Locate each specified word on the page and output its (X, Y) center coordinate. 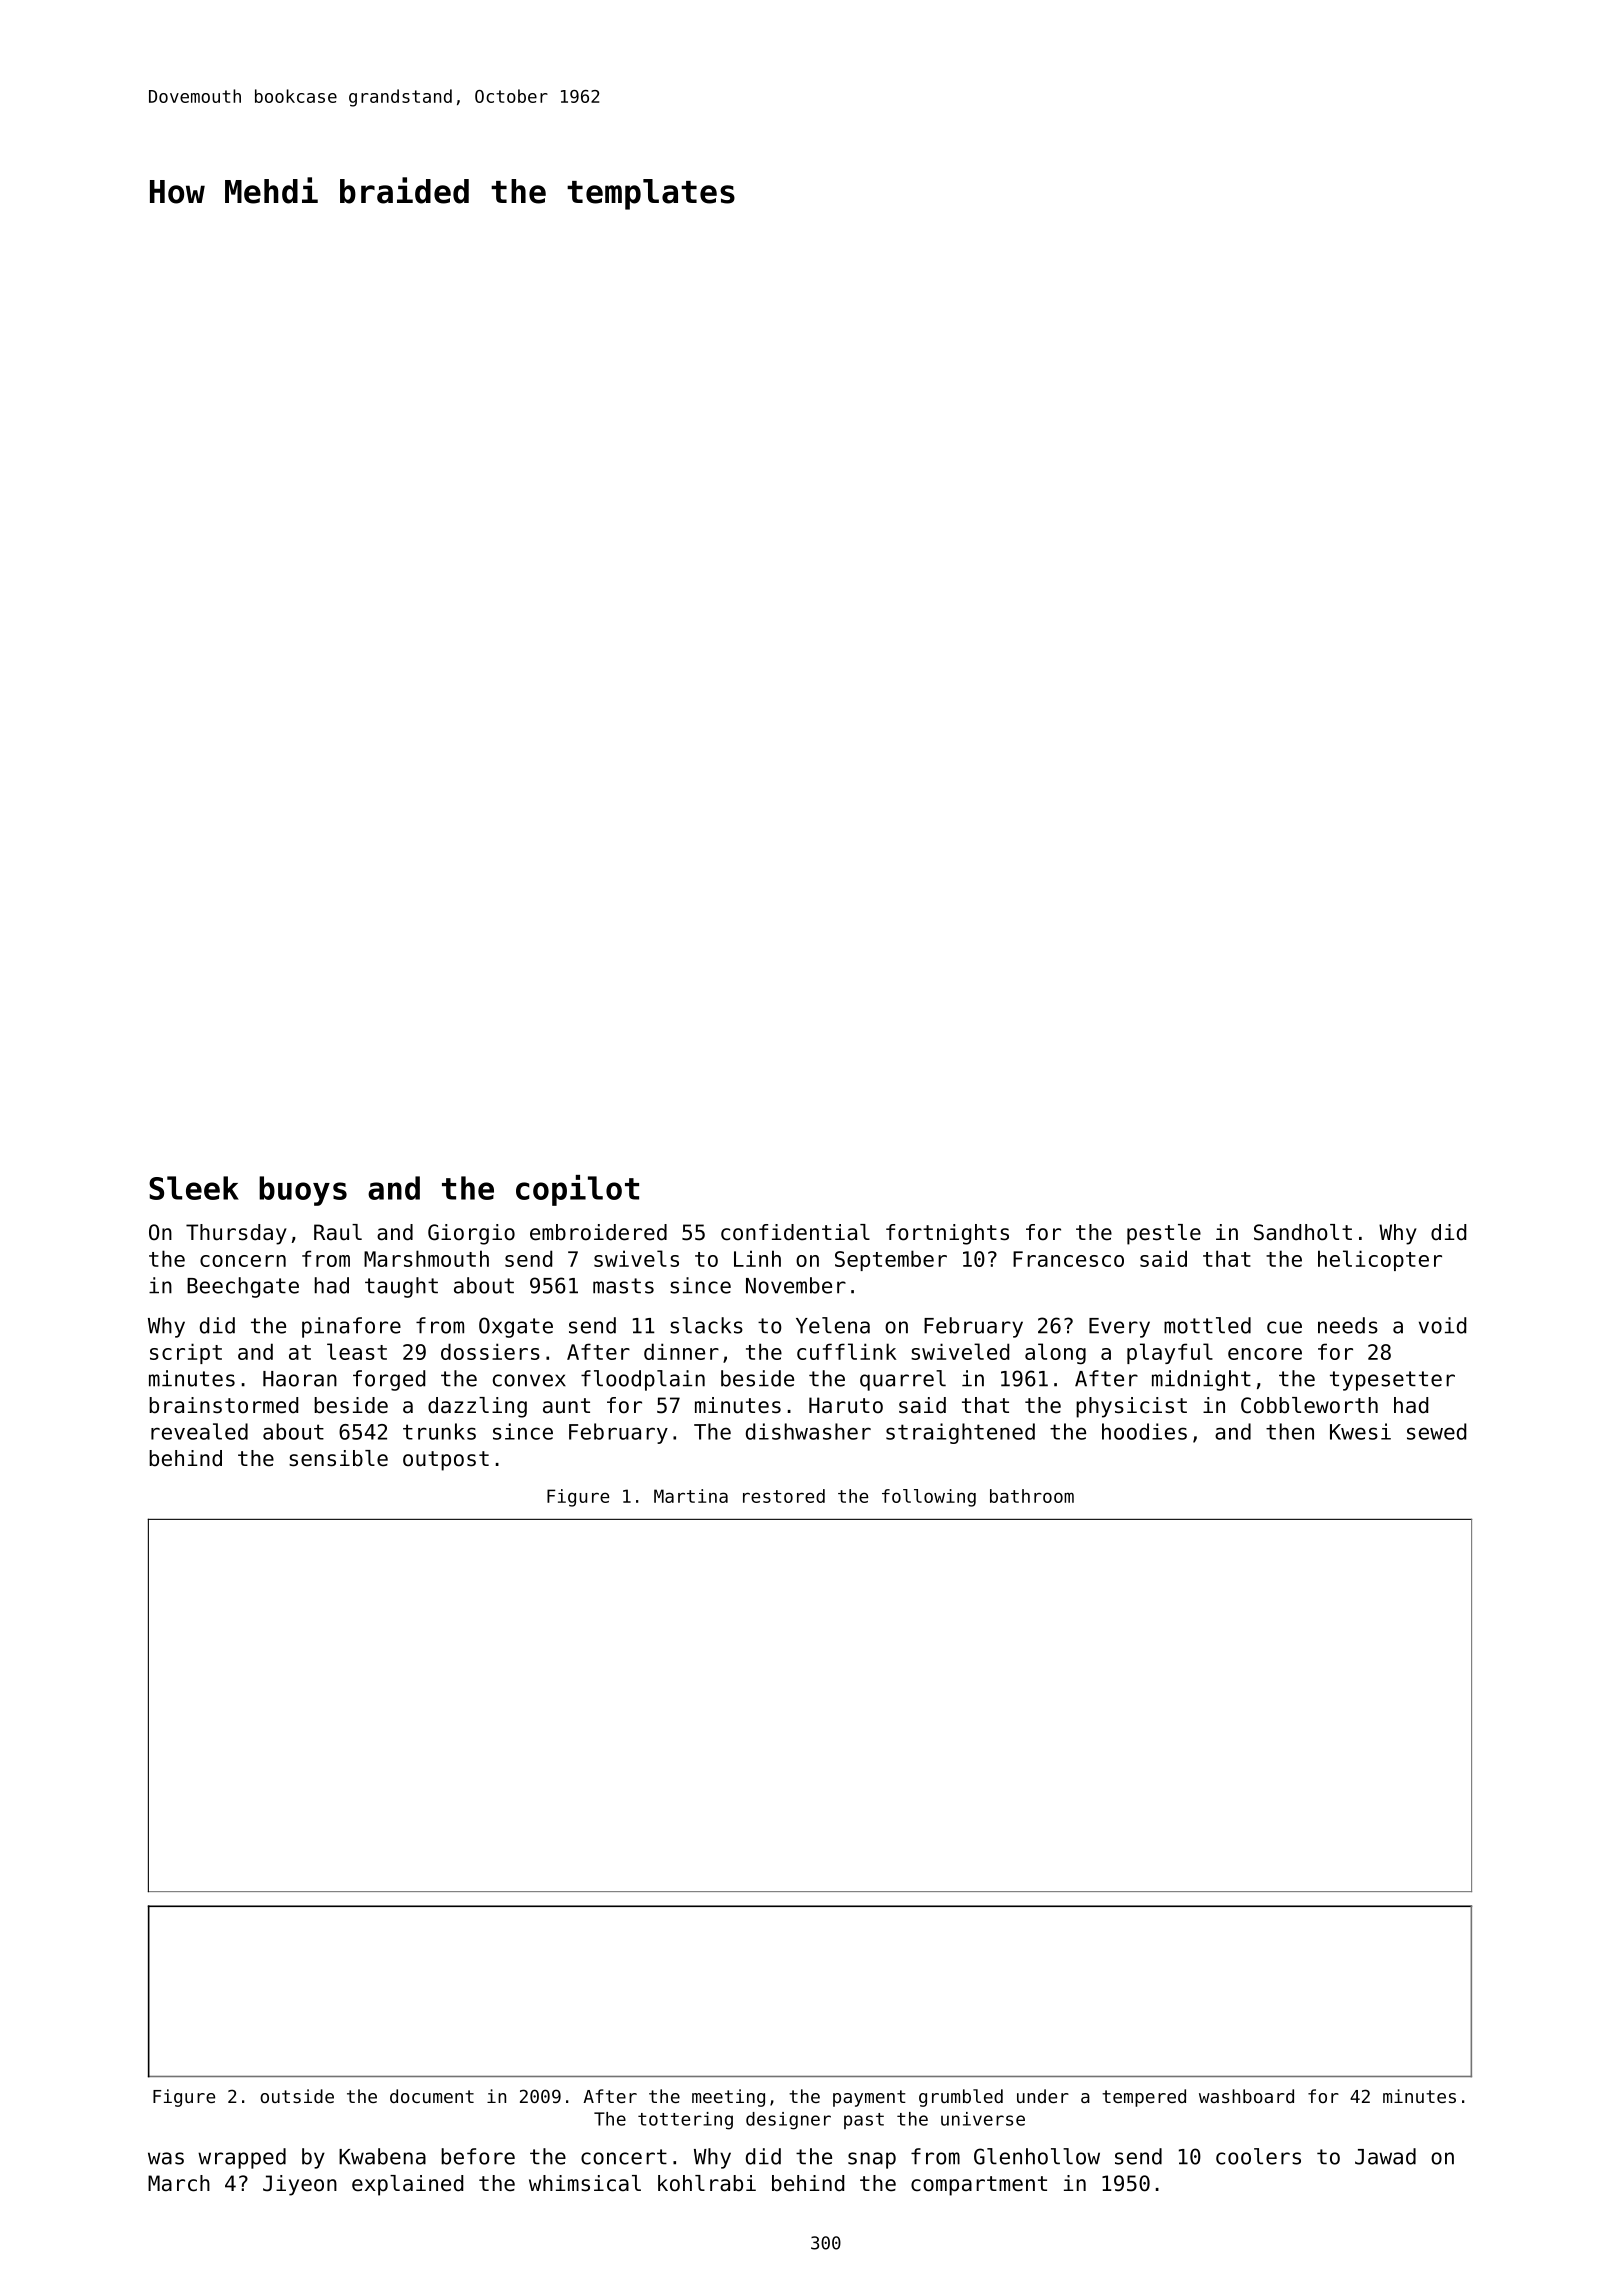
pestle (1164, 1234)
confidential (795, 1232)
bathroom (1032, 1496)
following (929, 1498)
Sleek (194, 1188)
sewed (1436, 1431)
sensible (338, 1458)
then (1290, 1431)
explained (407, 2185)
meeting (728, 2098)
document (432, 2096)
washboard (1246, 2096)
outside (297, 2096)
